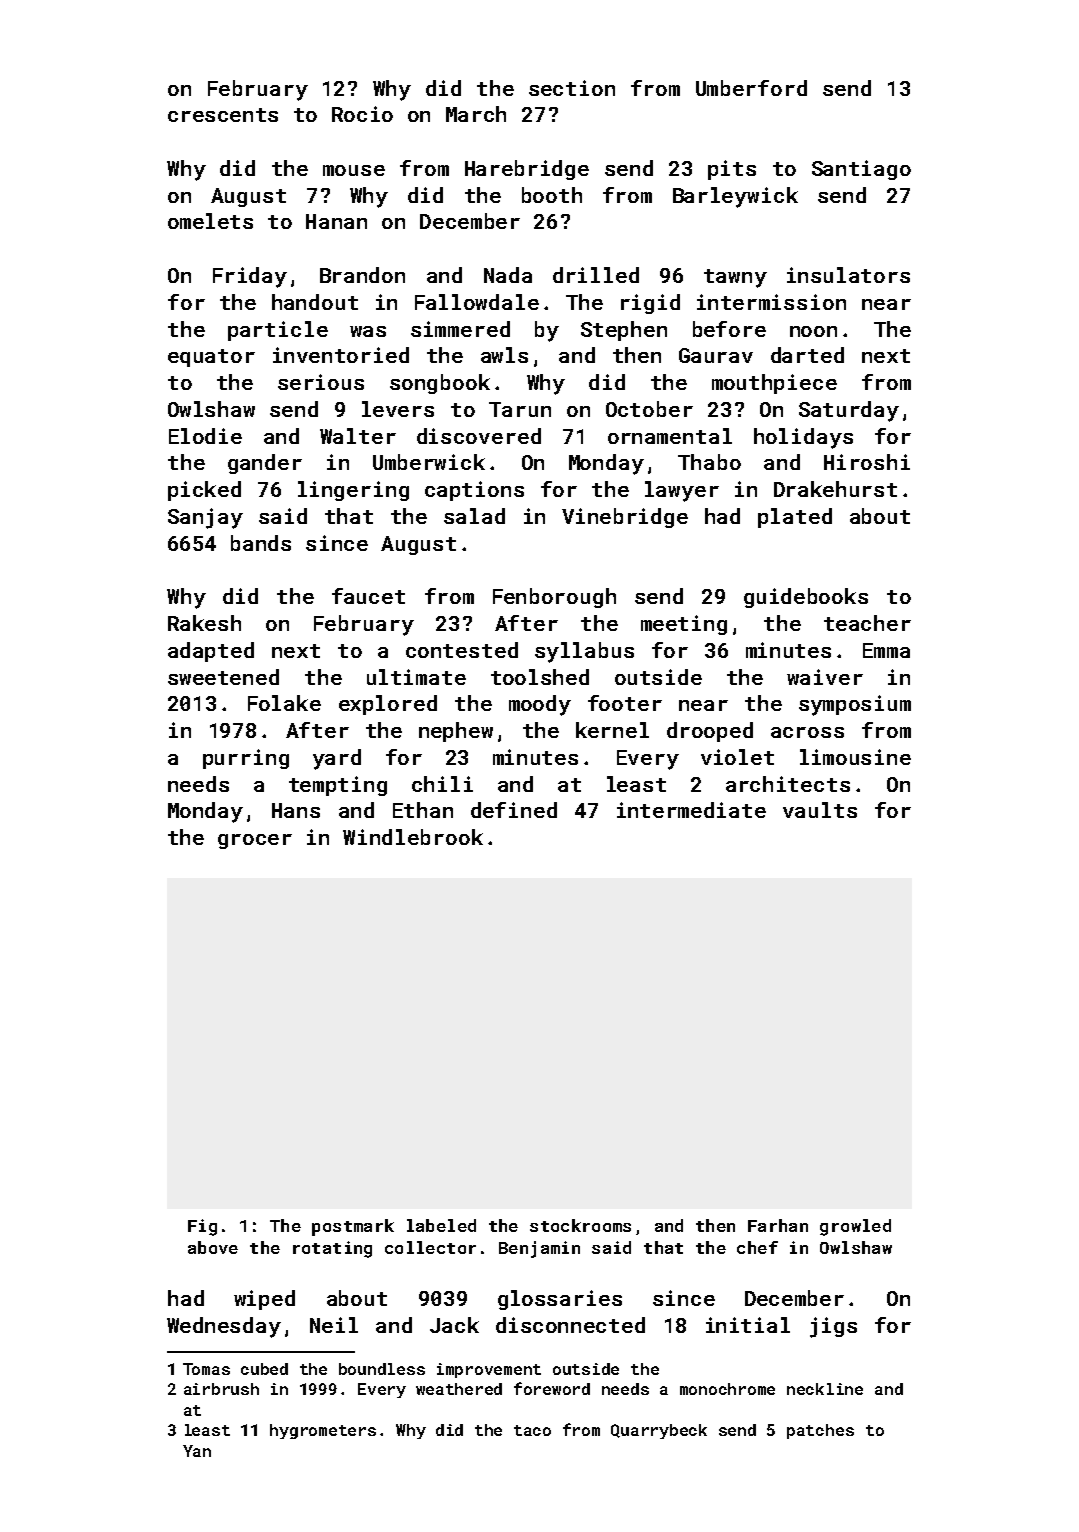 This screenshot has height=1532, width=1079. I want to click on omelets, so click(210, 221).
